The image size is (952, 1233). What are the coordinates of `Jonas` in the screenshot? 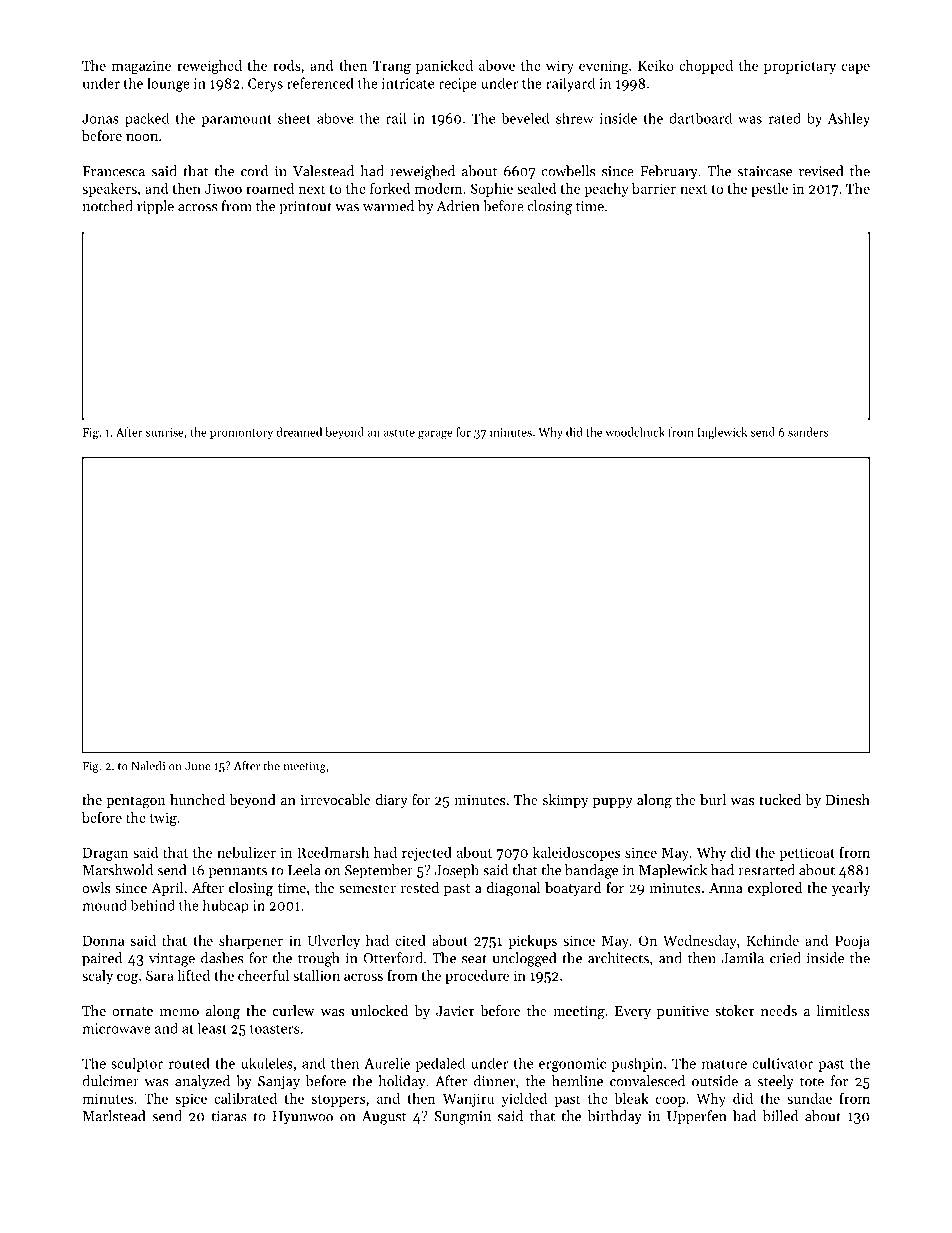 It's located at (100, 119).
